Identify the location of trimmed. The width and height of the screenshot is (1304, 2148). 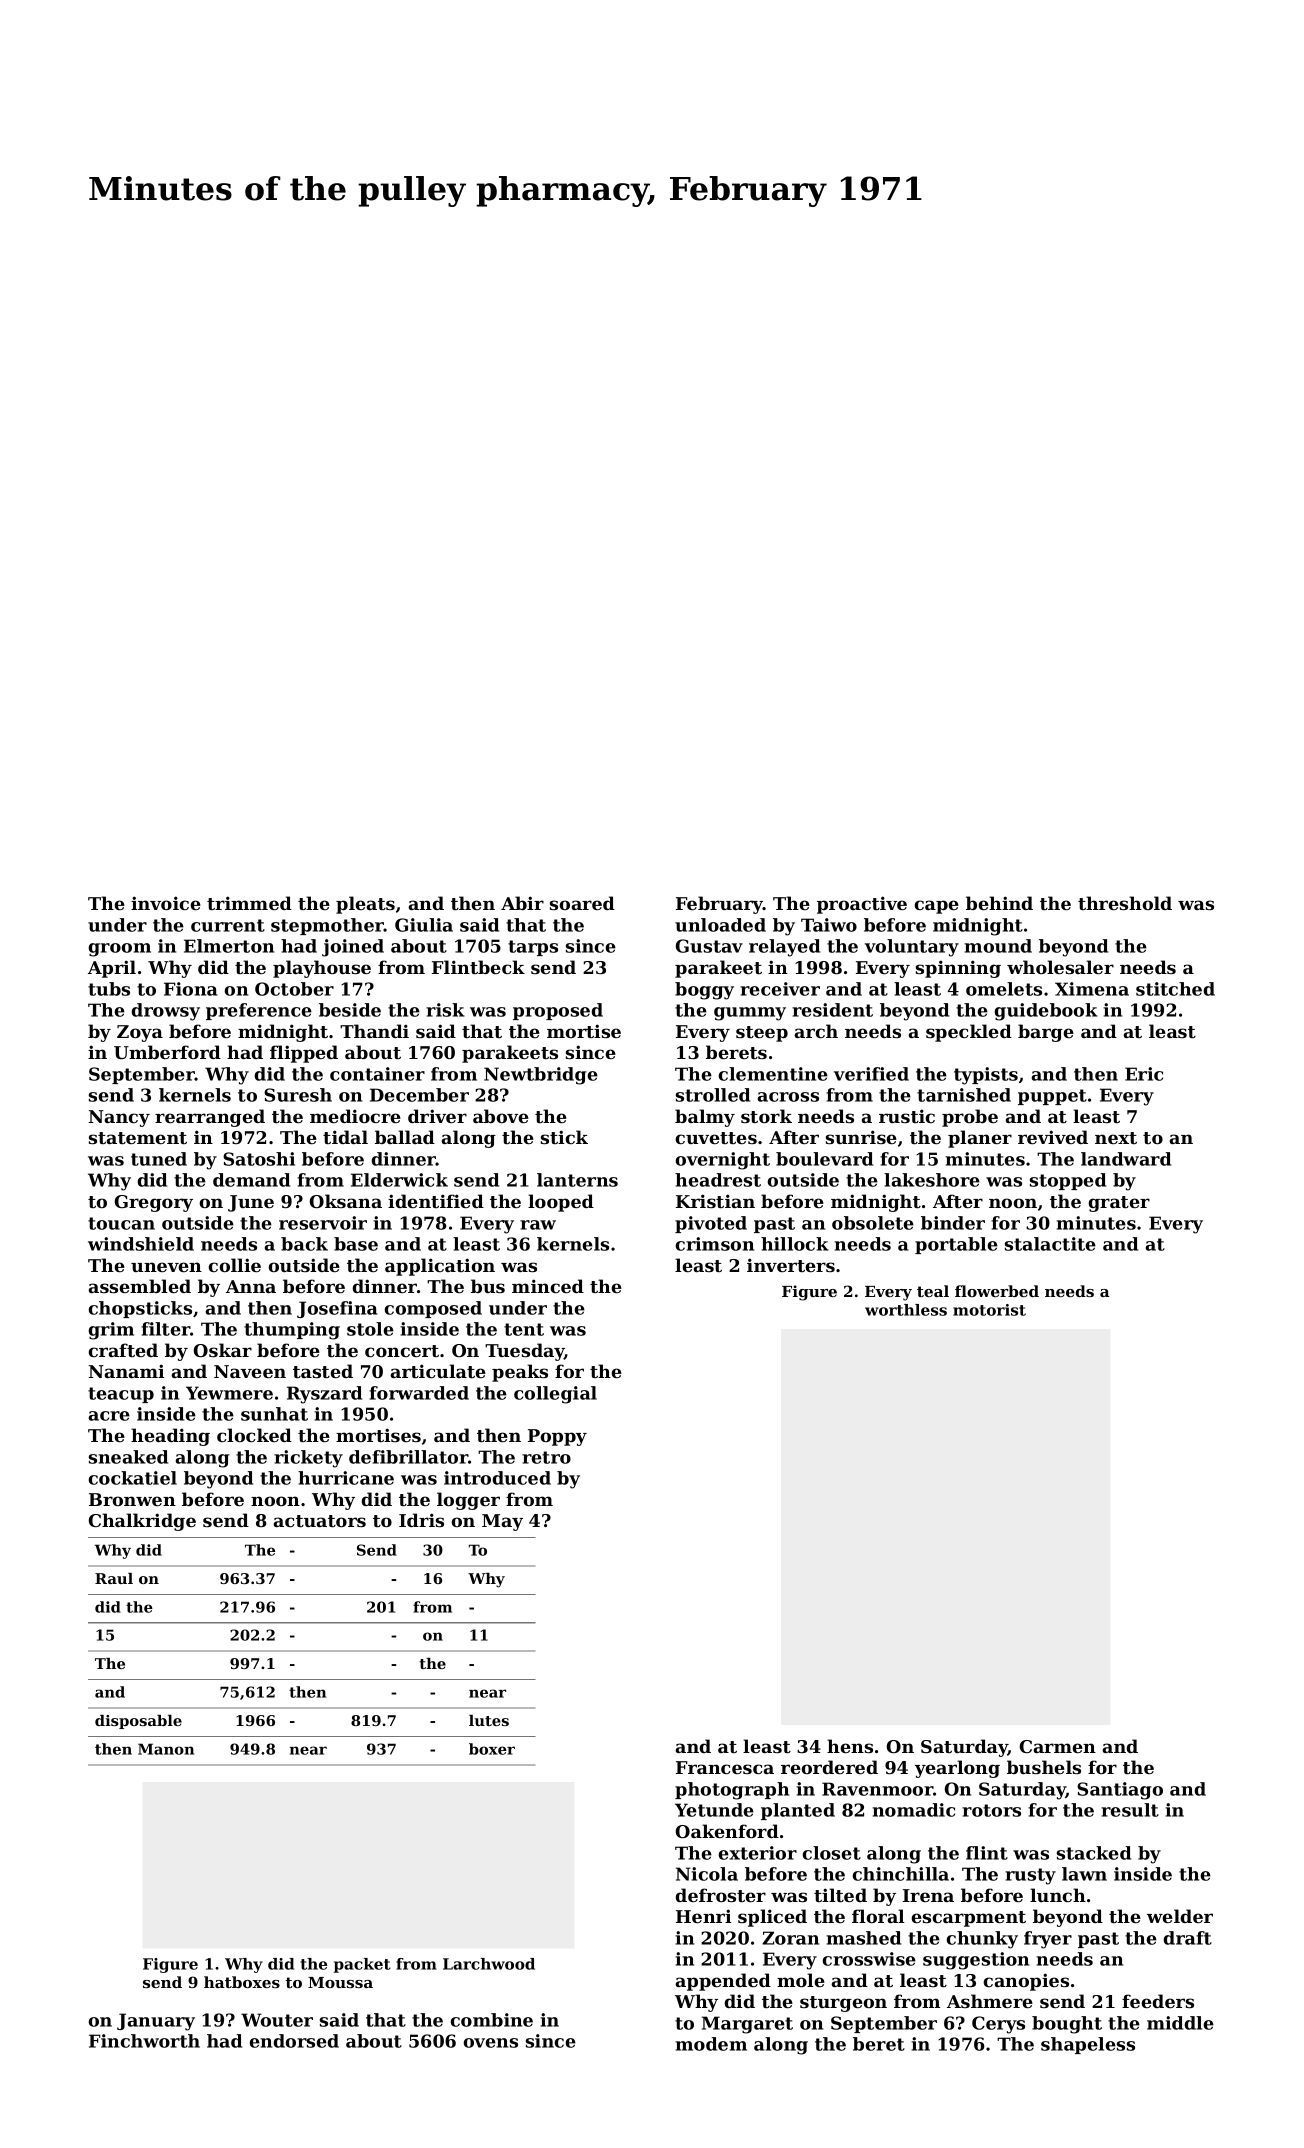
(249, 903).
